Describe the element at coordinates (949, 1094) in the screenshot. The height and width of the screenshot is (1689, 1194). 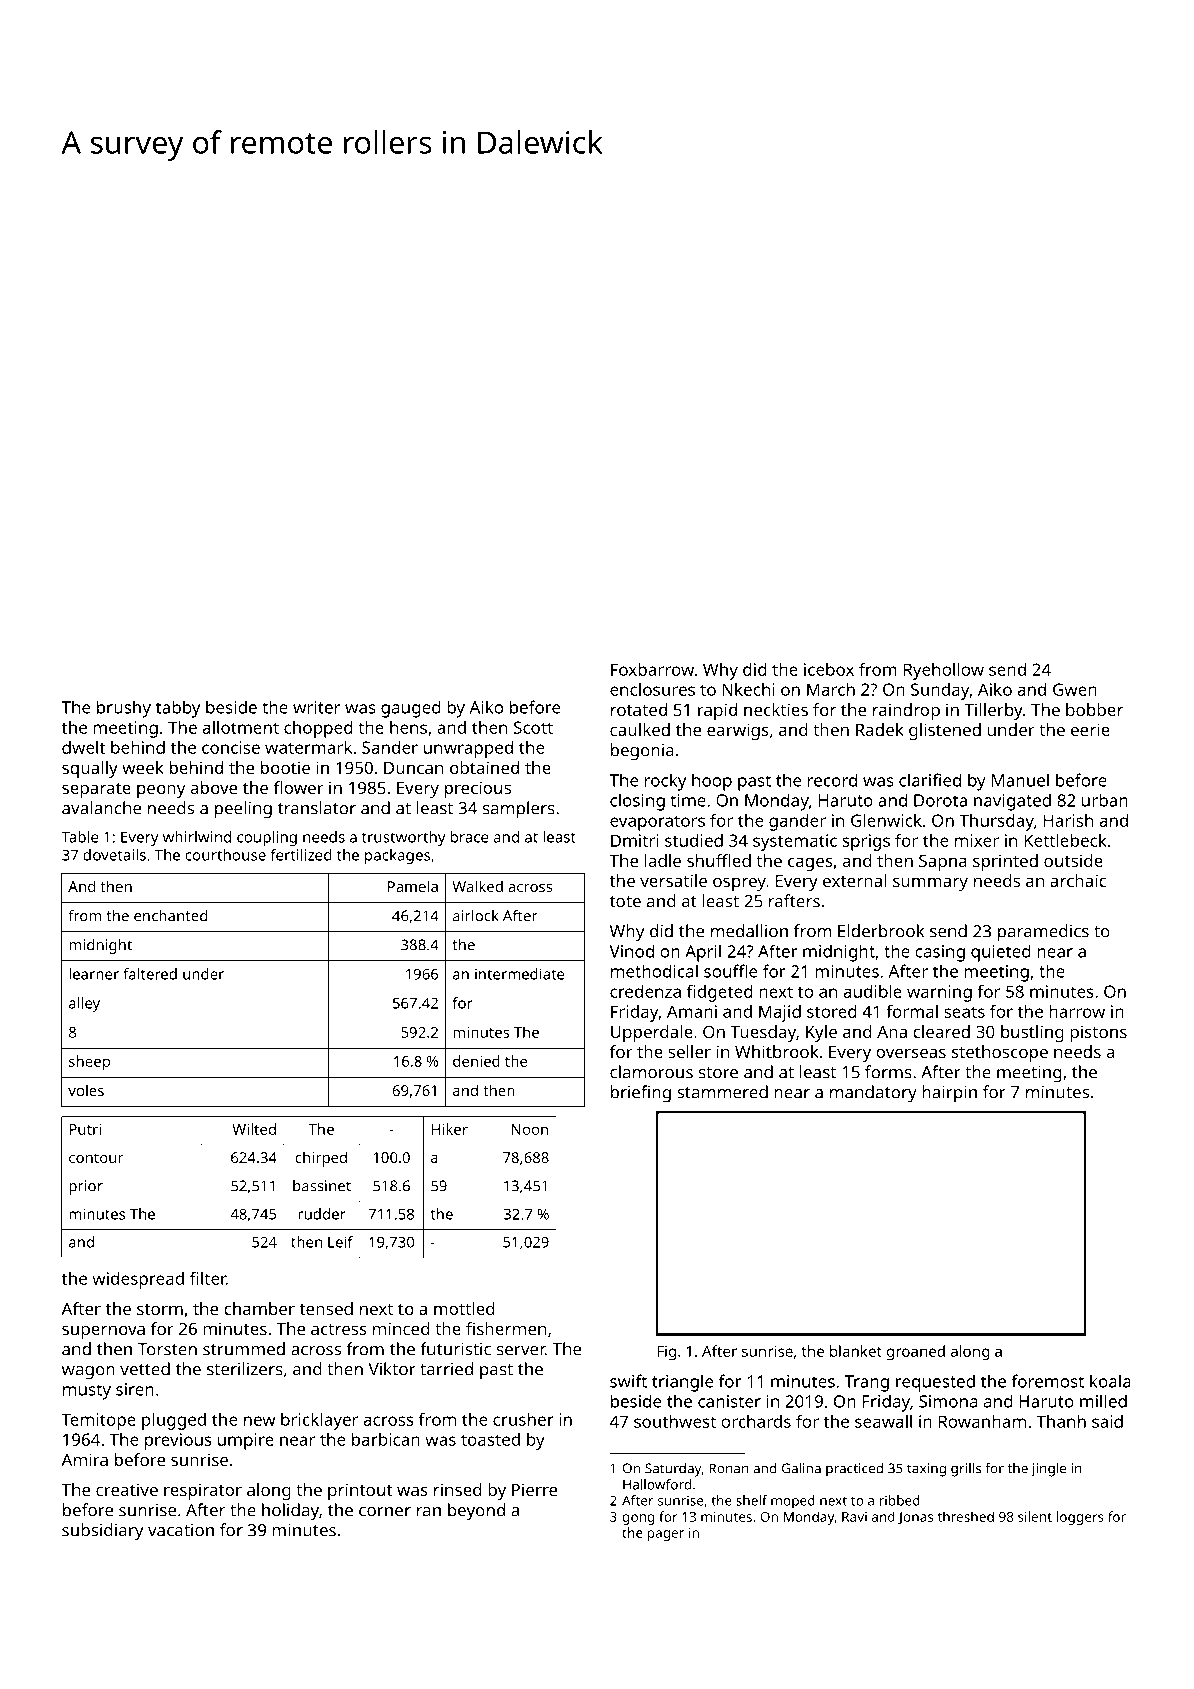
I see `hairpin` at that location.
